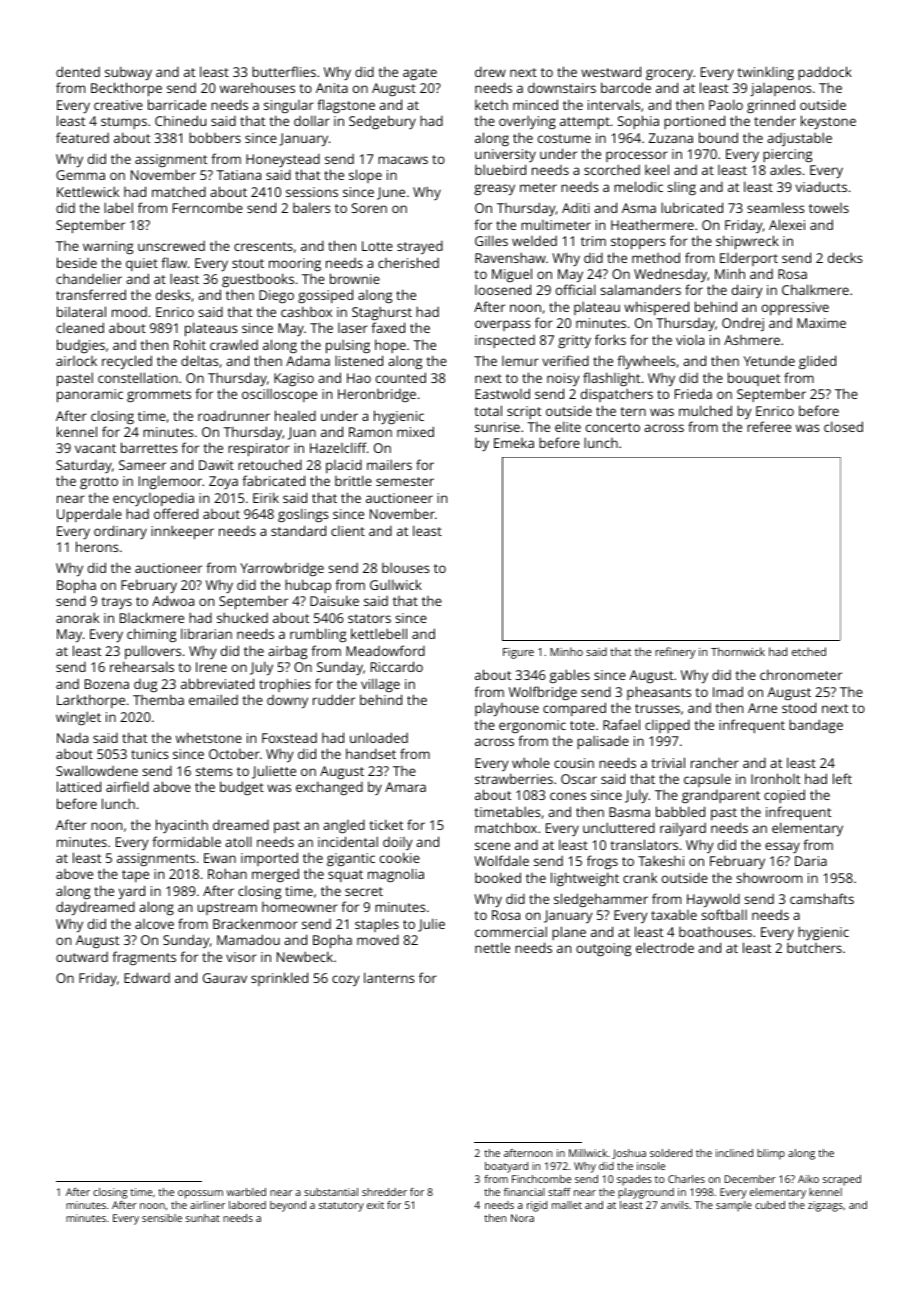 This image has width=924, height=1308. I want to click on paddock, so click(825, 73).
